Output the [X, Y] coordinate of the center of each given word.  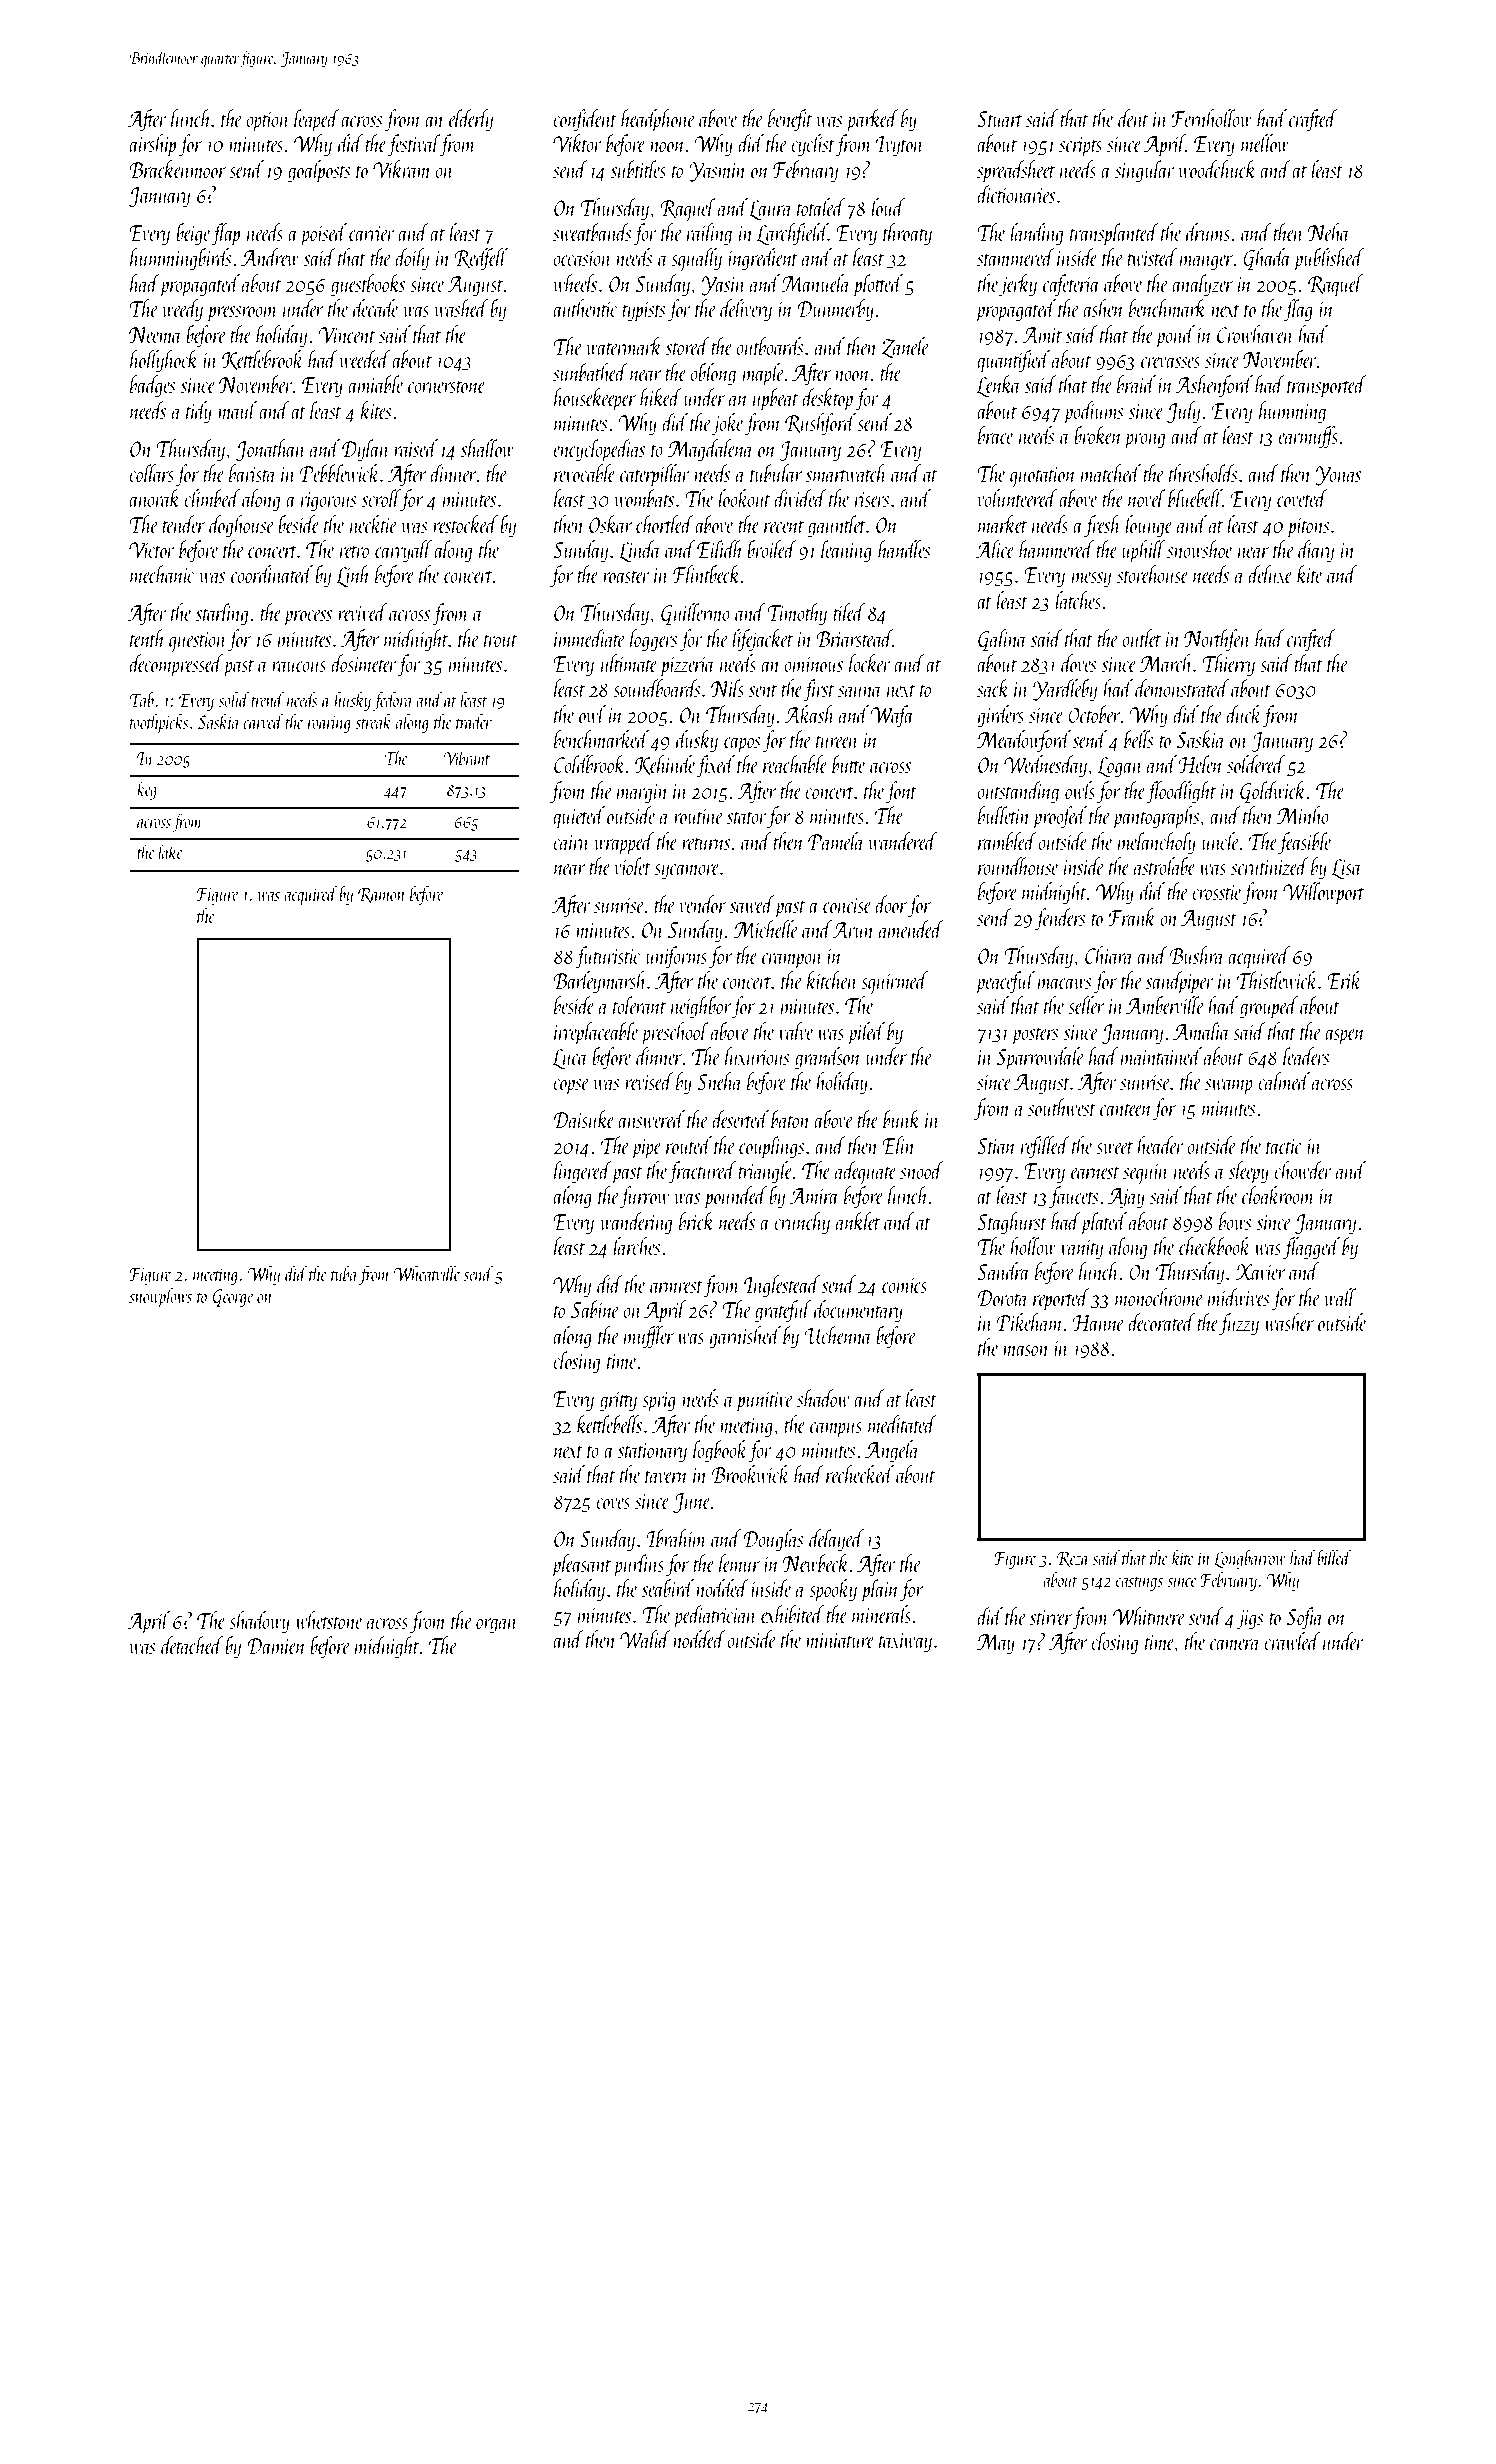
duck [1244, 714]
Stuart [1000, 119]
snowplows [160, 1297]
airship [152, 145]
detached [192, 1645]
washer [1289, 1322]
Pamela [836, 841]
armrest [676, 1287]
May [996, 1644]
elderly [471, 120]
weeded [365, 359]
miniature [840, 1640]
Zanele [905, 347]
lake [170, 851]
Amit [1042, 335]
